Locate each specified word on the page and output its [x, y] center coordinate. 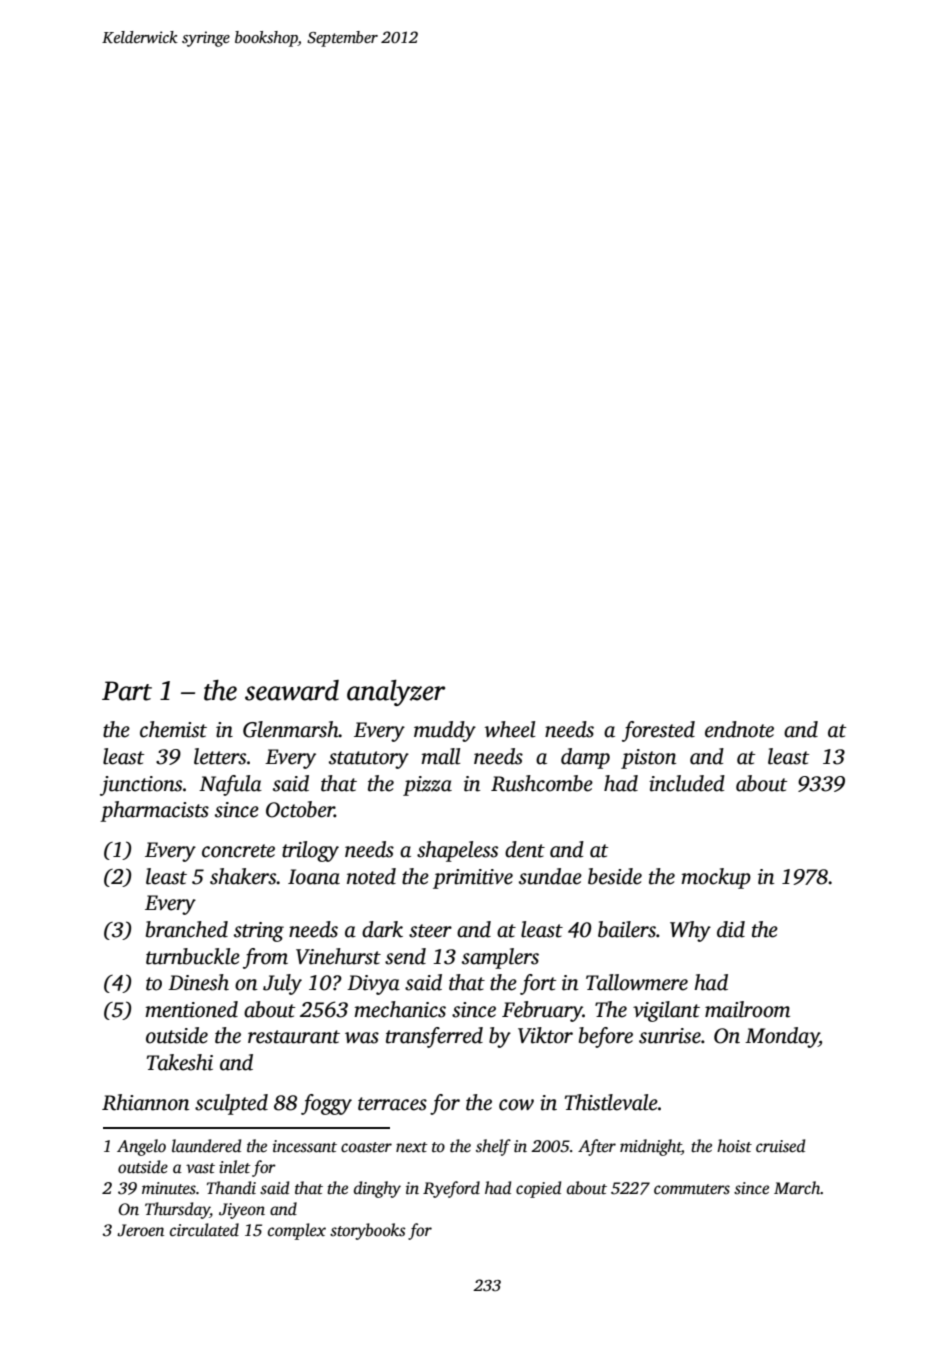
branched [187, 929]
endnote [739, 729]
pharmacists [154, 811]
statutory [369, 760]
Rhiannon [145, 1102]
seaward [292, 690]
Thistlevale [611, 1102]
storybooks [368, 1231]
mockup [716, 878]
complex [297, 1231]
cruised [780, 1146]
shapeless [457, 851]
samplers [500, 958]
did [731, 929]
